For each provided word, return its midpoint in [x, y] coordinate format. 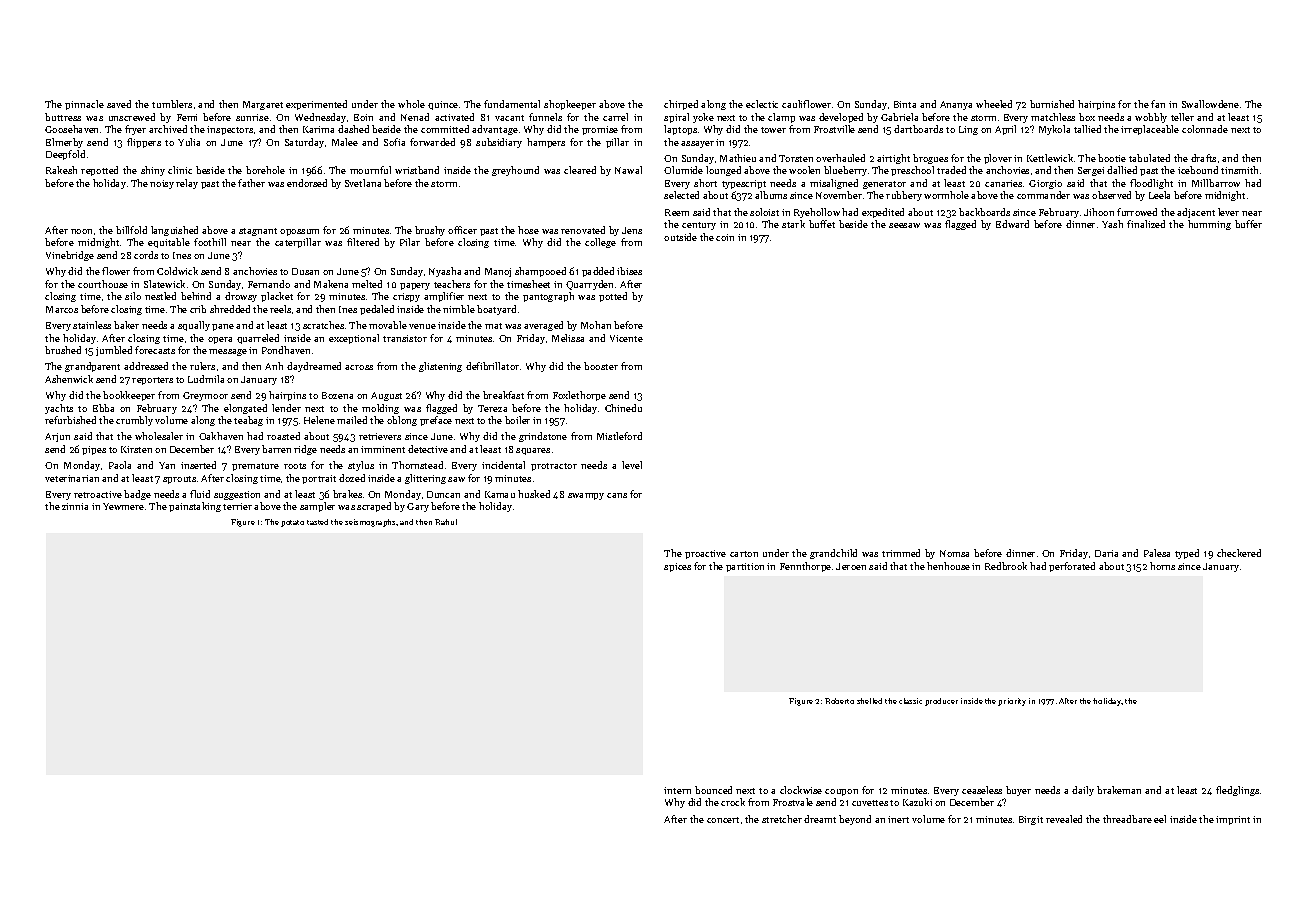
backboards [984, 212]
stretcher [782, 819]
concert [723, 820]
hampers [546, 143]
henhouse [948, 566]
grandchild [833, 554]
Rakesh [61, 170]
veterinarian [72, 478]
